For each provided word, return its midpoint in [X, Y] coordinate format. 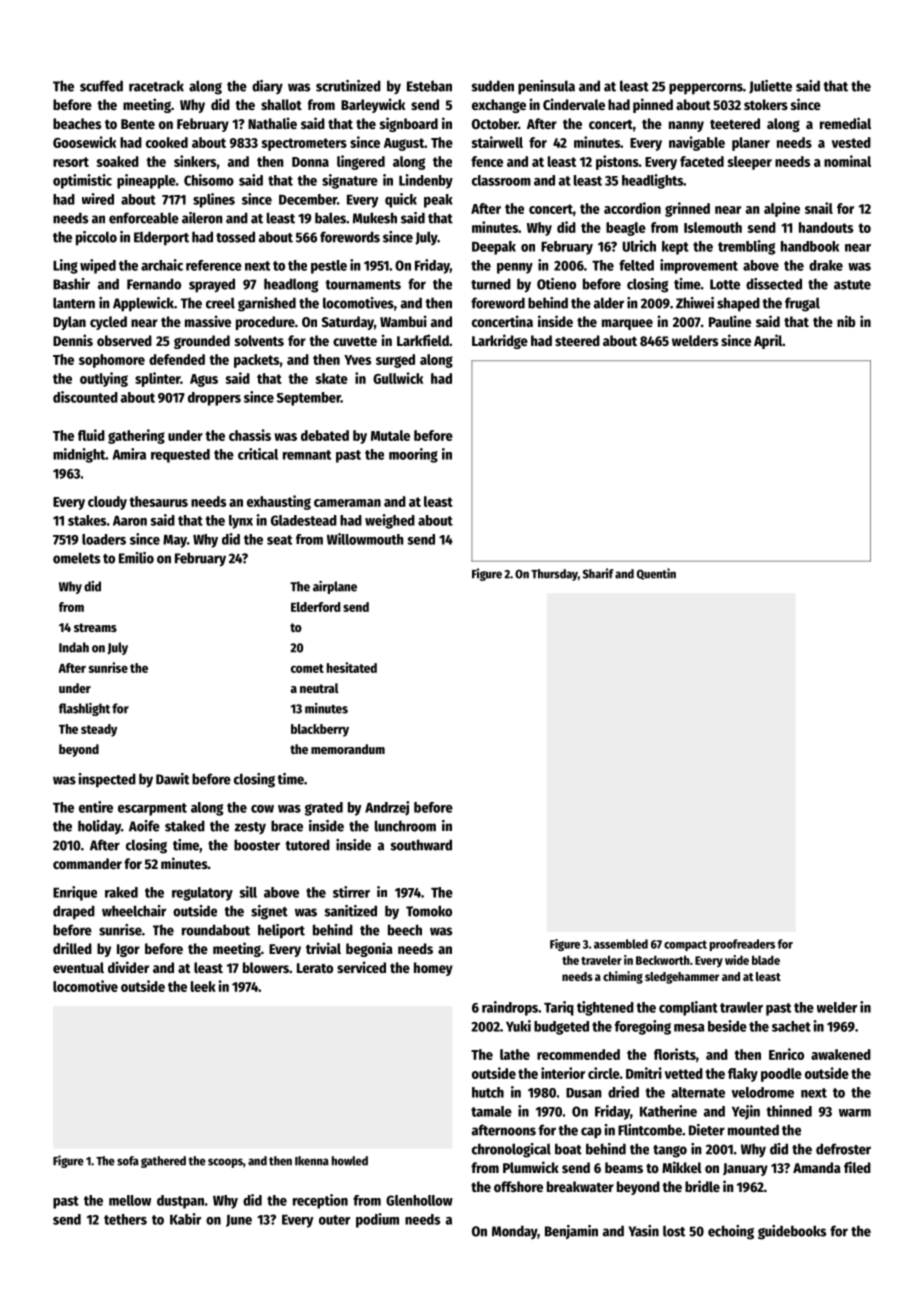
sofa [128, 1161]
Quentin [656, 574]
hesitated [352, 667]
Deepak [494, 248]
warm [855, 1113]
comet [307, 668]
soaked [118, 161]
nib [846, 321]
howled [350, 1161]
